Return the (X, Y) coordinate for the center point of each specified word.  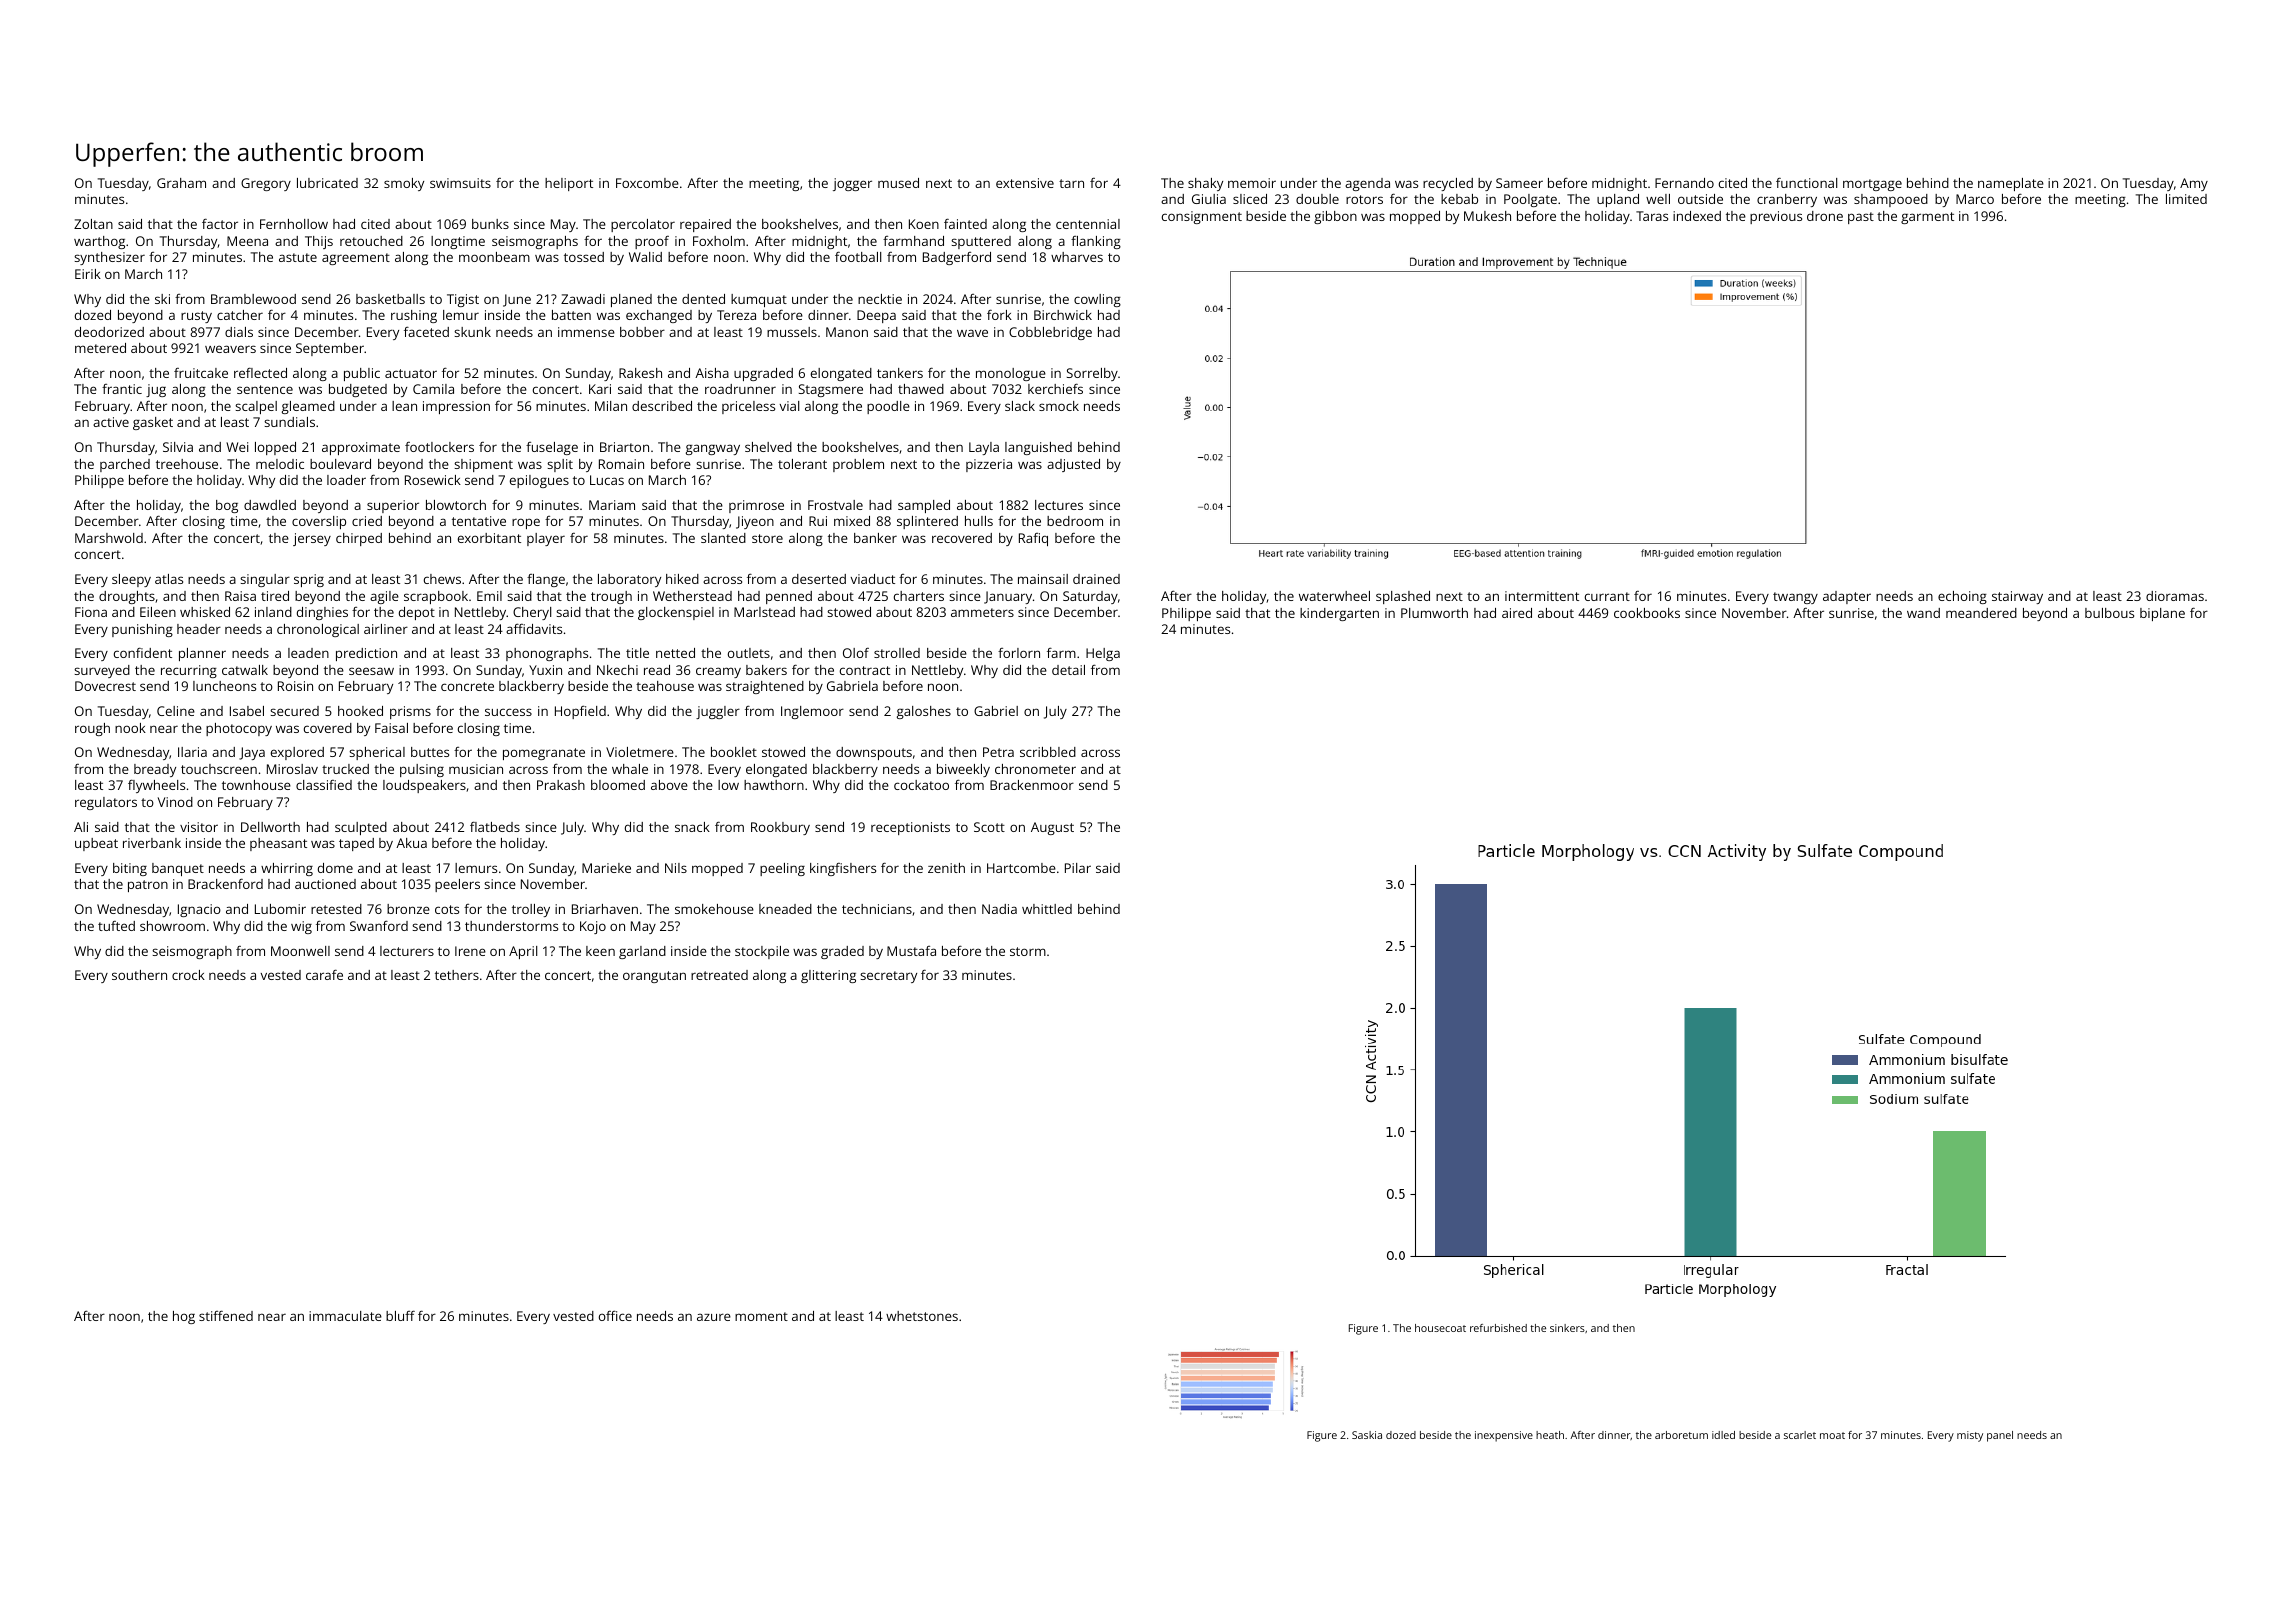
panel (2000, 1436)
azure (714, 1317)
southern (139, 975)
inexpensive (1504, 1436)
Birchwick (1063, 315)
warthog (99, 242)
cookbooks (1647, 613)
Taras (1652, 216)
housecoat (1440, 1328)
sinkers (1567, 1328)
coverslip (319, 522)
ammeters (982, 612)
